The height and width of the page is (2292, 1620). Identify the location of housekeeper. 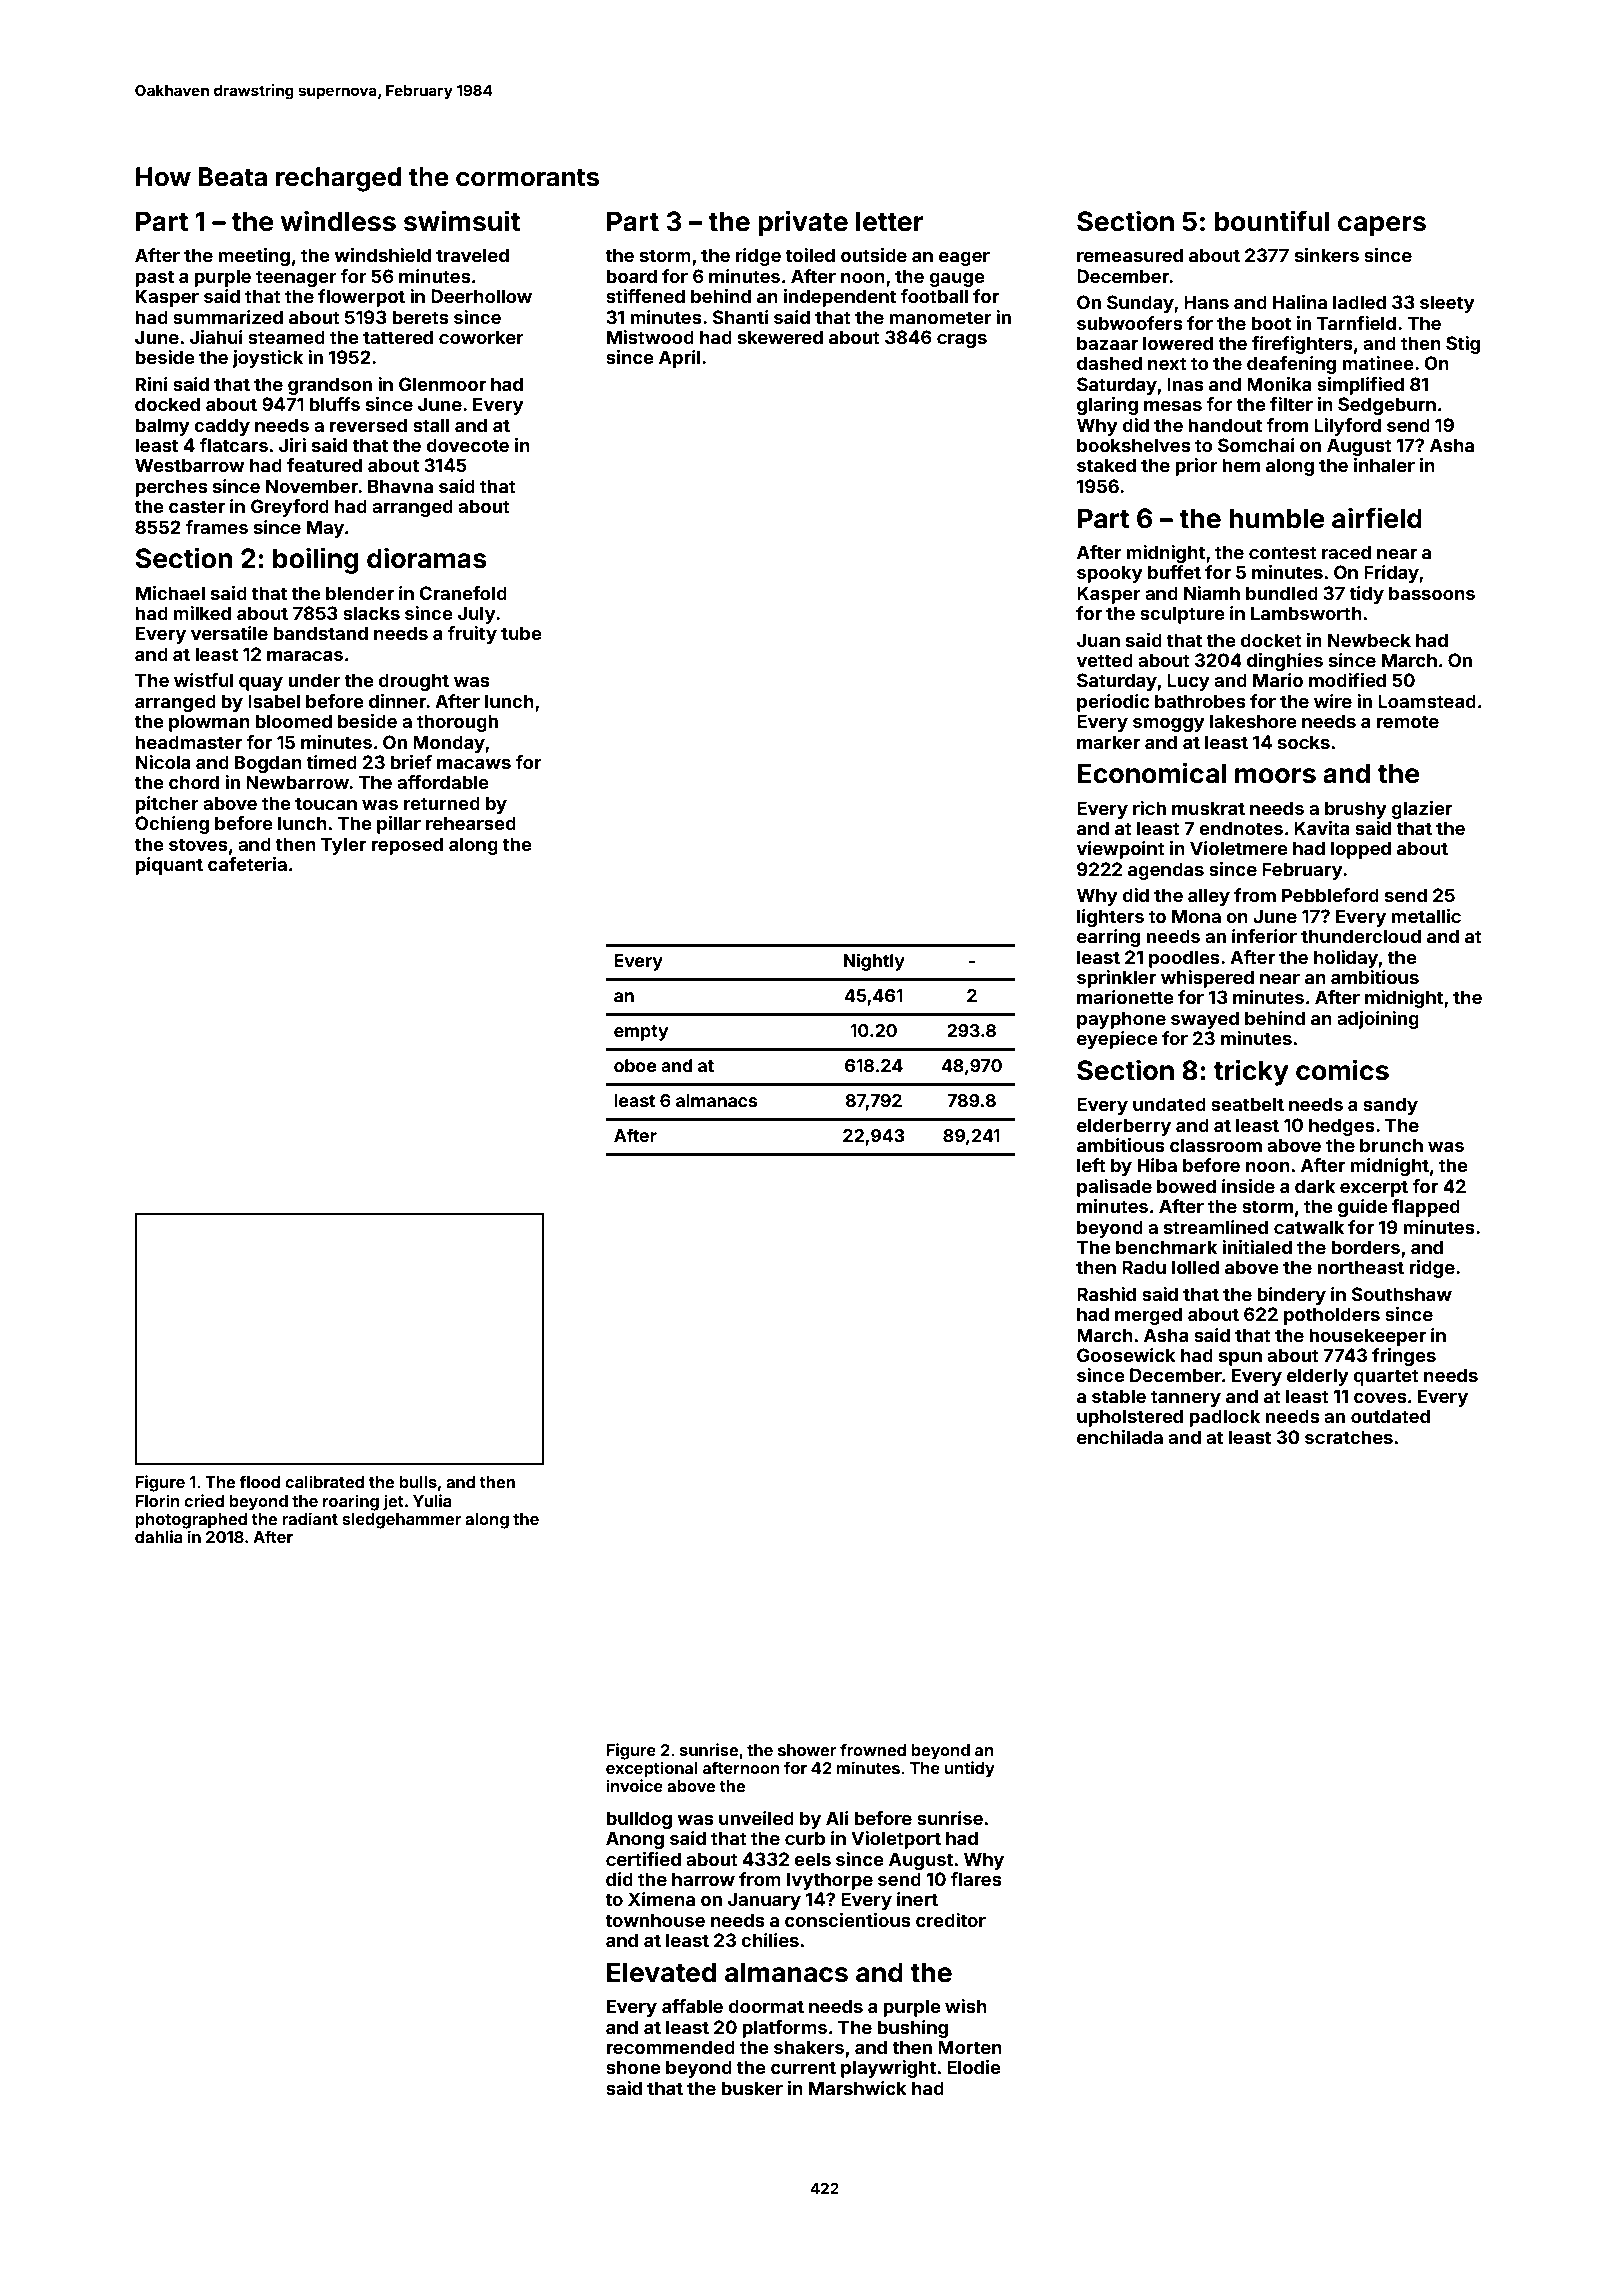
(1367, 1337).
